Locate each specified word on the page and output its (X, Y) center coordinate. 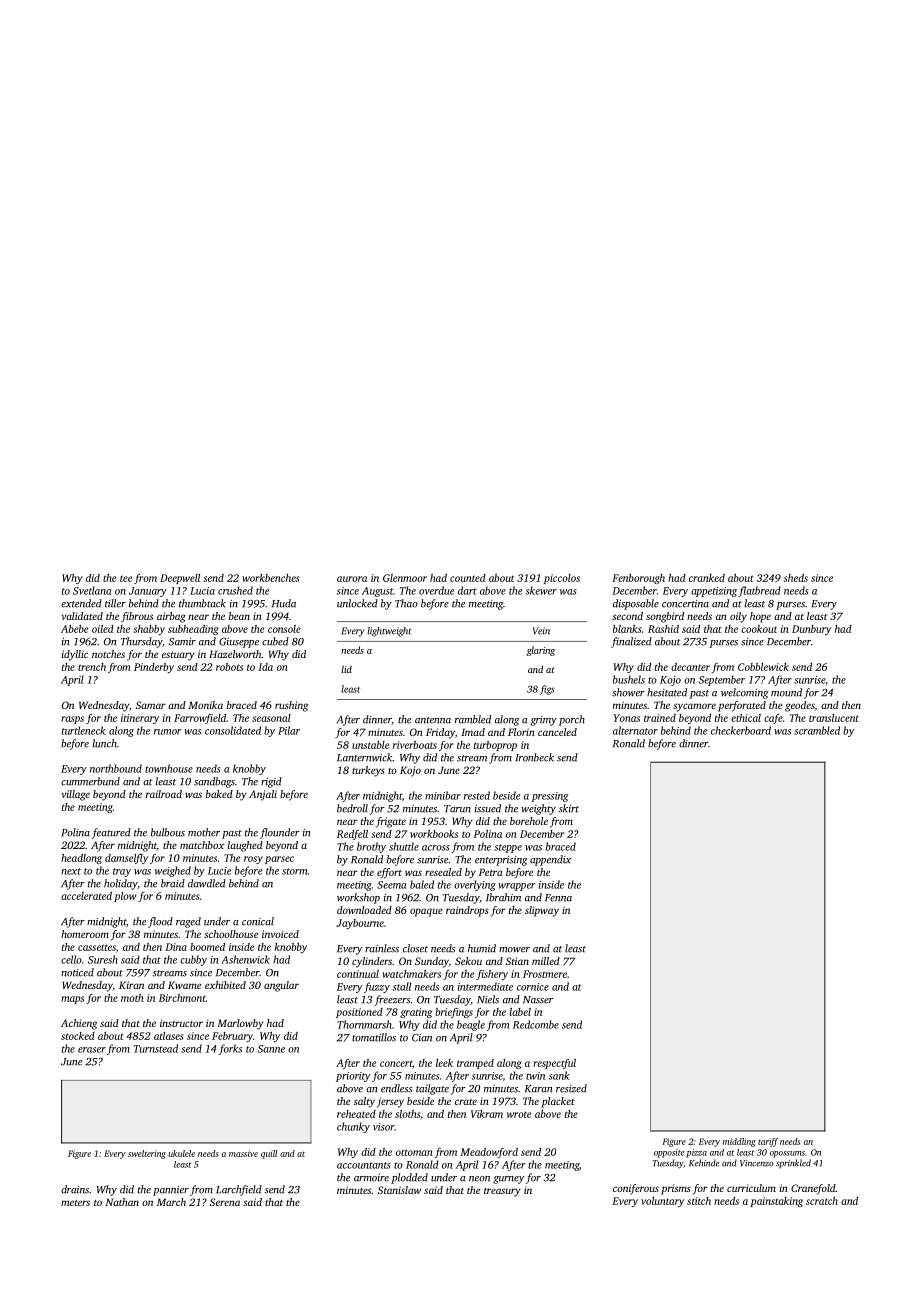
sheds (796, 578)
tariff (768, 1142)
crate (466, 1102)
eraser (92, 1050)
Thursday (141, 642)
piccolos (562, 579)
